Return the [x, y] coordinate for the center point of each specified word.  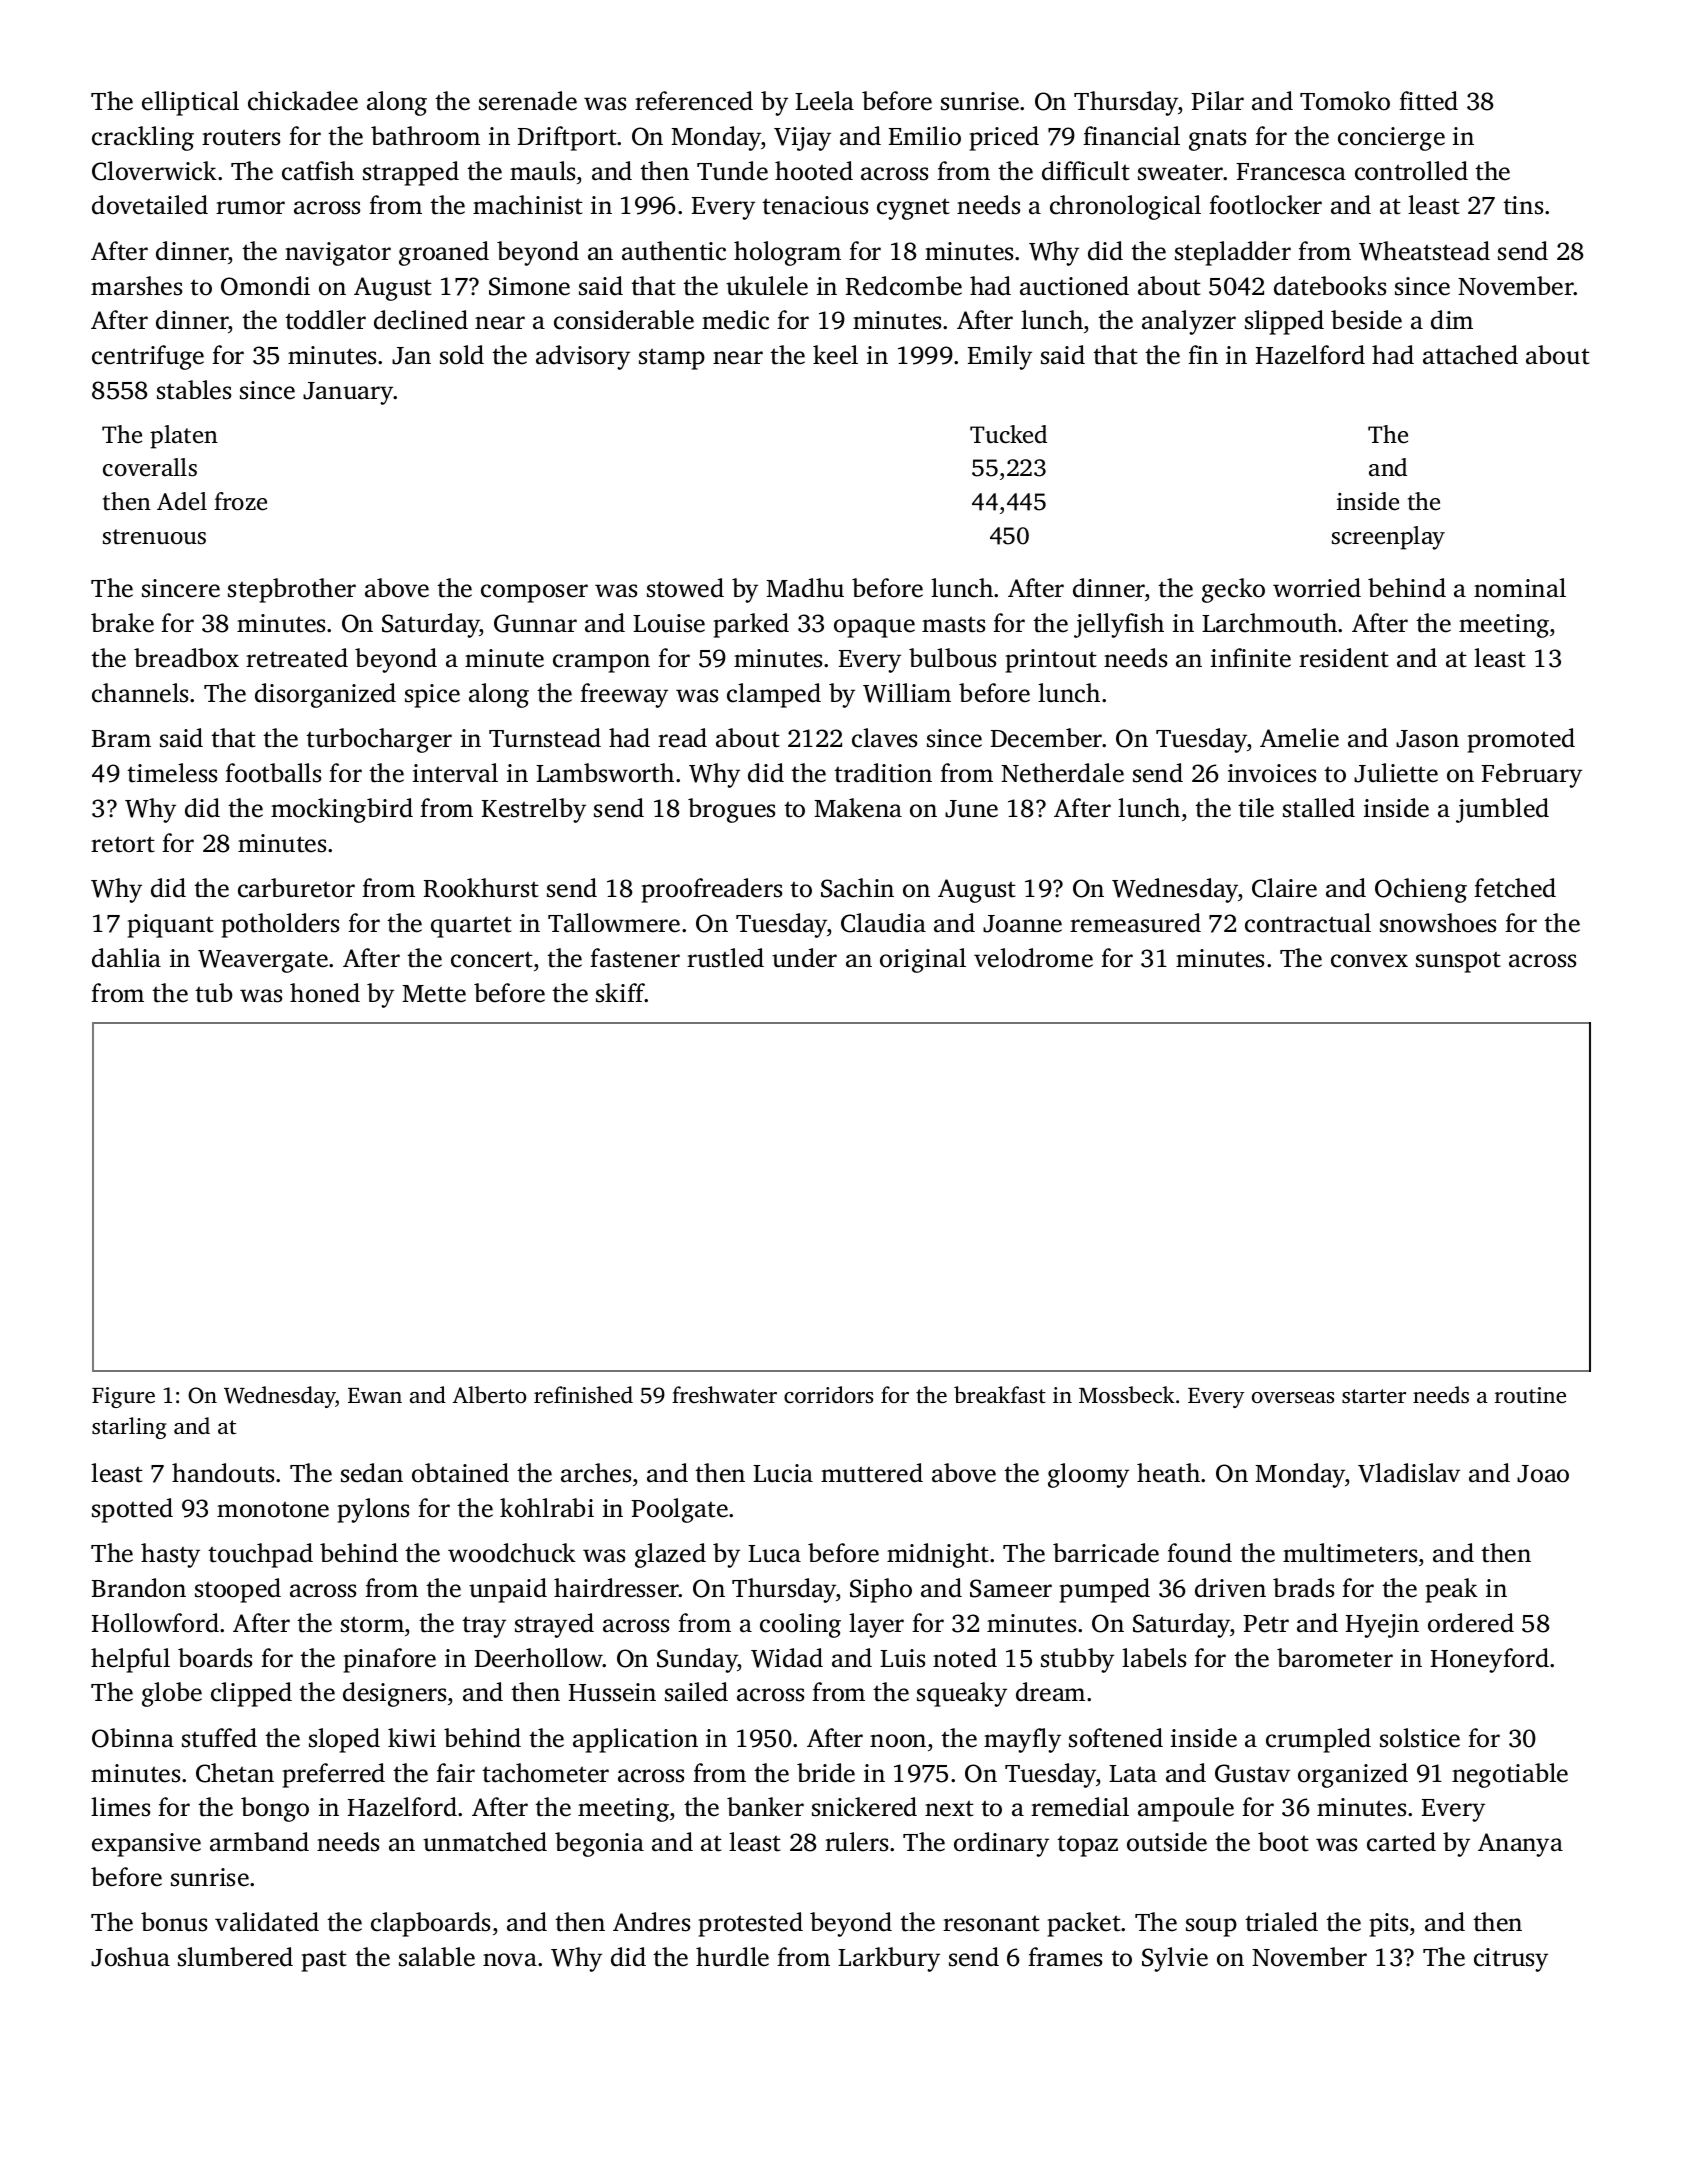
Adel [182, 501]
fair [455, 1773]
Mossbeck [1127, 1395]
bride [826, 1773]
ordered [1471, 1623]
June [971, 809]
